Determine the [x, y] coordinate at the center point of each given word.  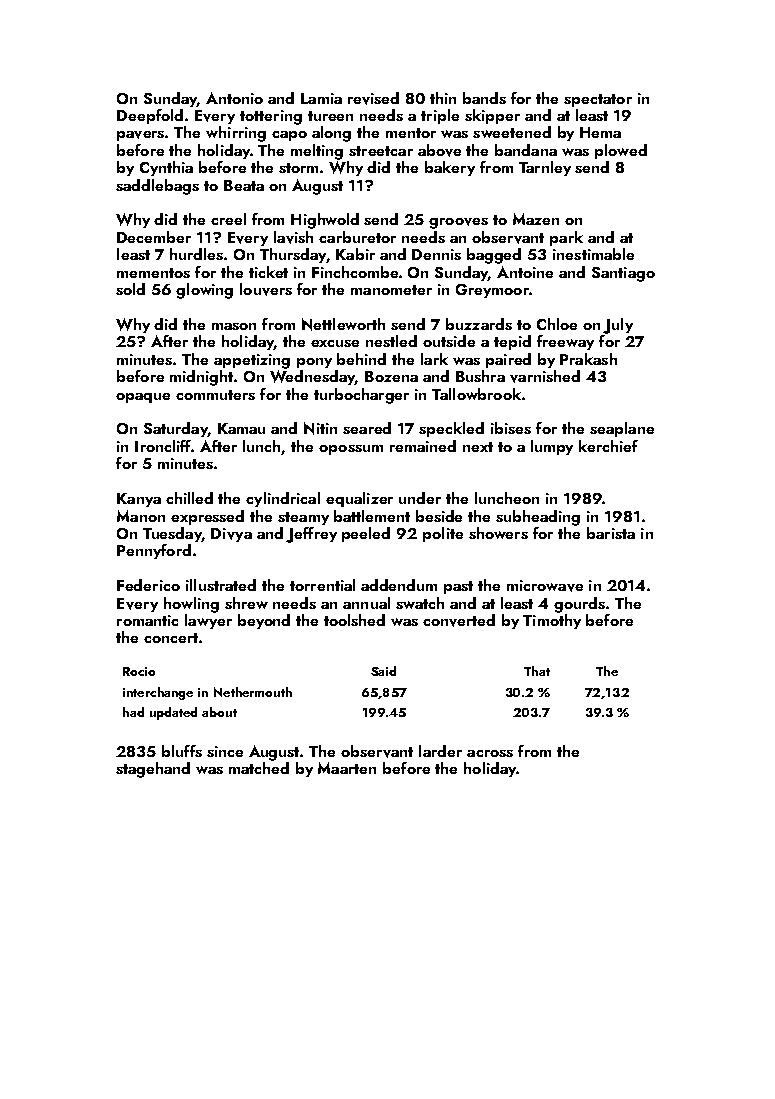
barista [611, 533]
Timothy [552, 621]
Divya [231, 535]
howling [191, 605]
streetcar [381, 151]
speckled [451, 429]
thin [443, 98]
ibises [511, 428]
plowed [621, 151]
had [133, 712]
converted [459, 620]
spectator [598, 100]
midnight [201, 378]
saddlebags [157, 187]
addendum [399, 585]
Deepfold [150, 116]
